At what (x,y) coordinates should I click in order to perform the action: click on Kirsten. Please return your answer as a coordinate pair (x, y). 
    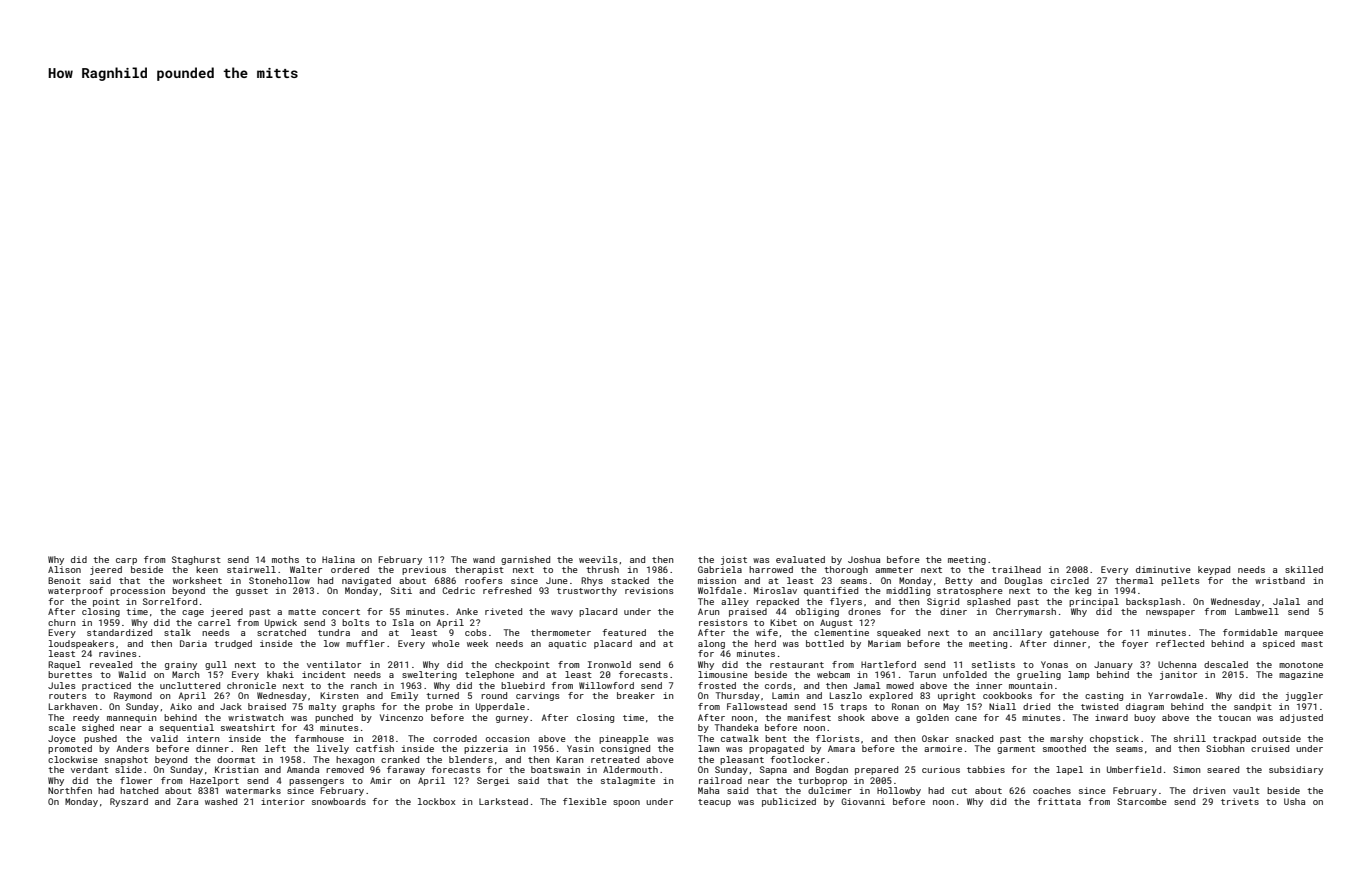
    Looking at the image, I should click on (339, 695).
